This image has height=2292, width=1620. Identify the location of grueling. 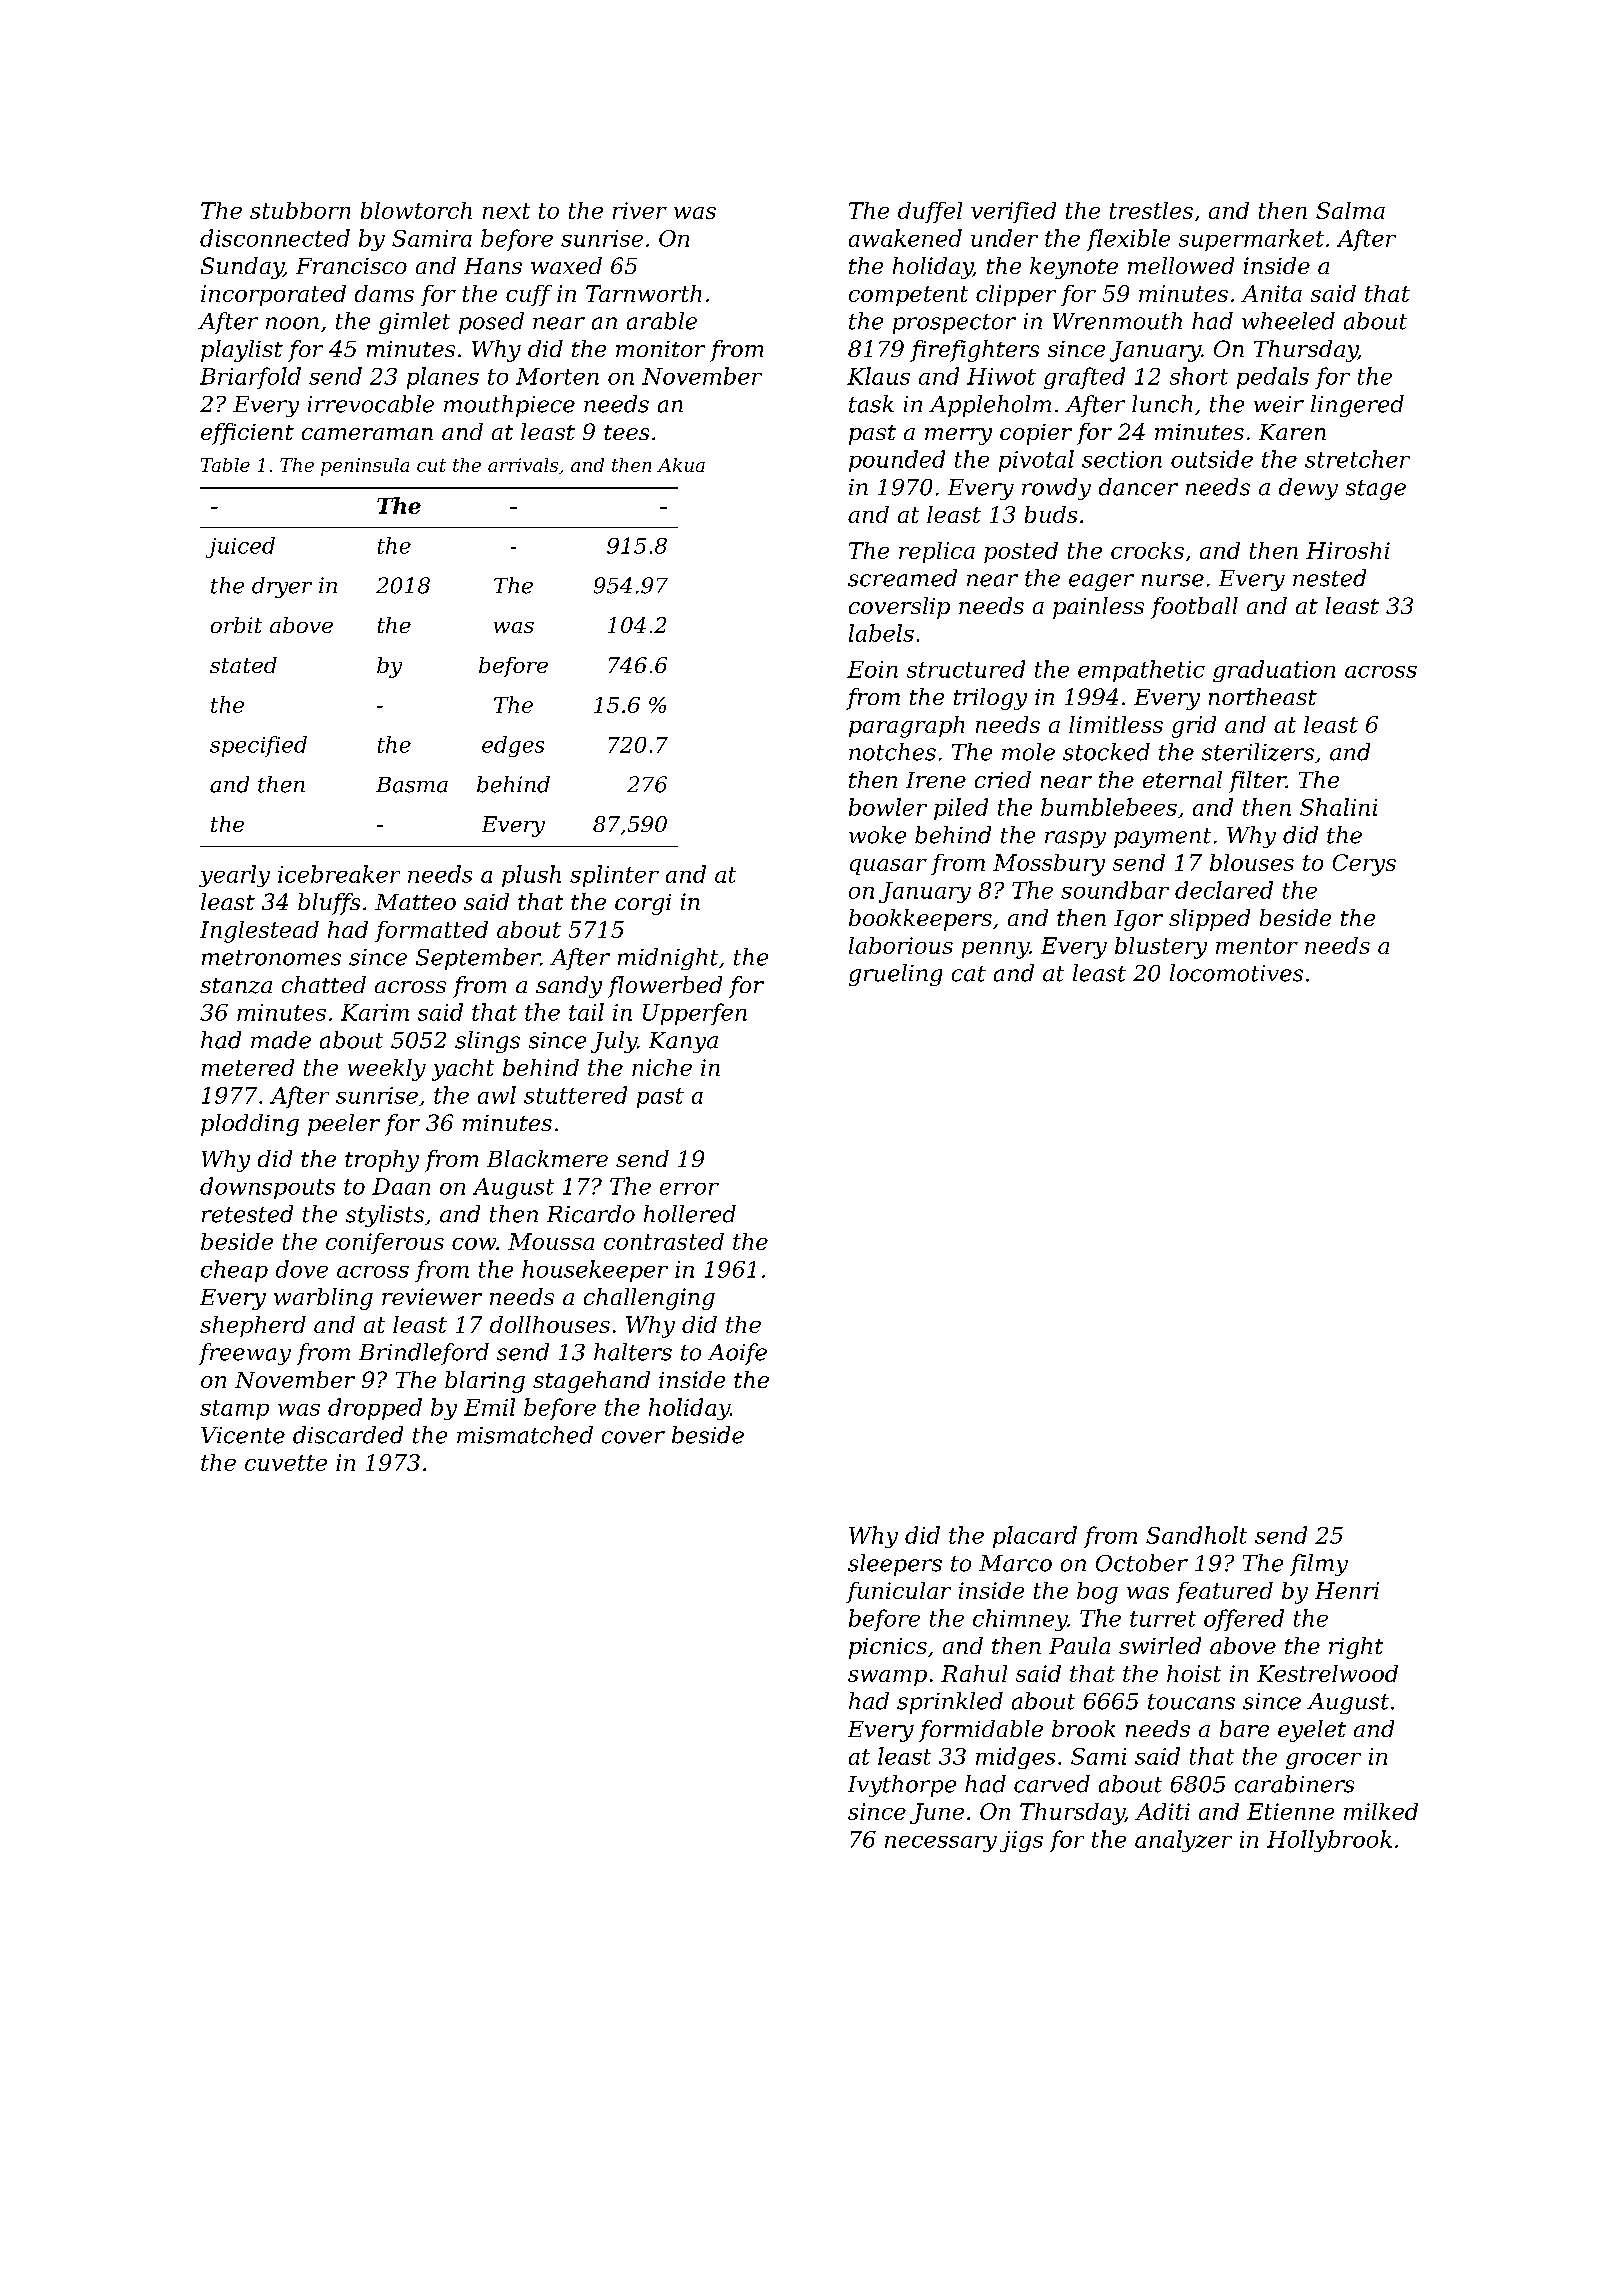
(895, 975).
